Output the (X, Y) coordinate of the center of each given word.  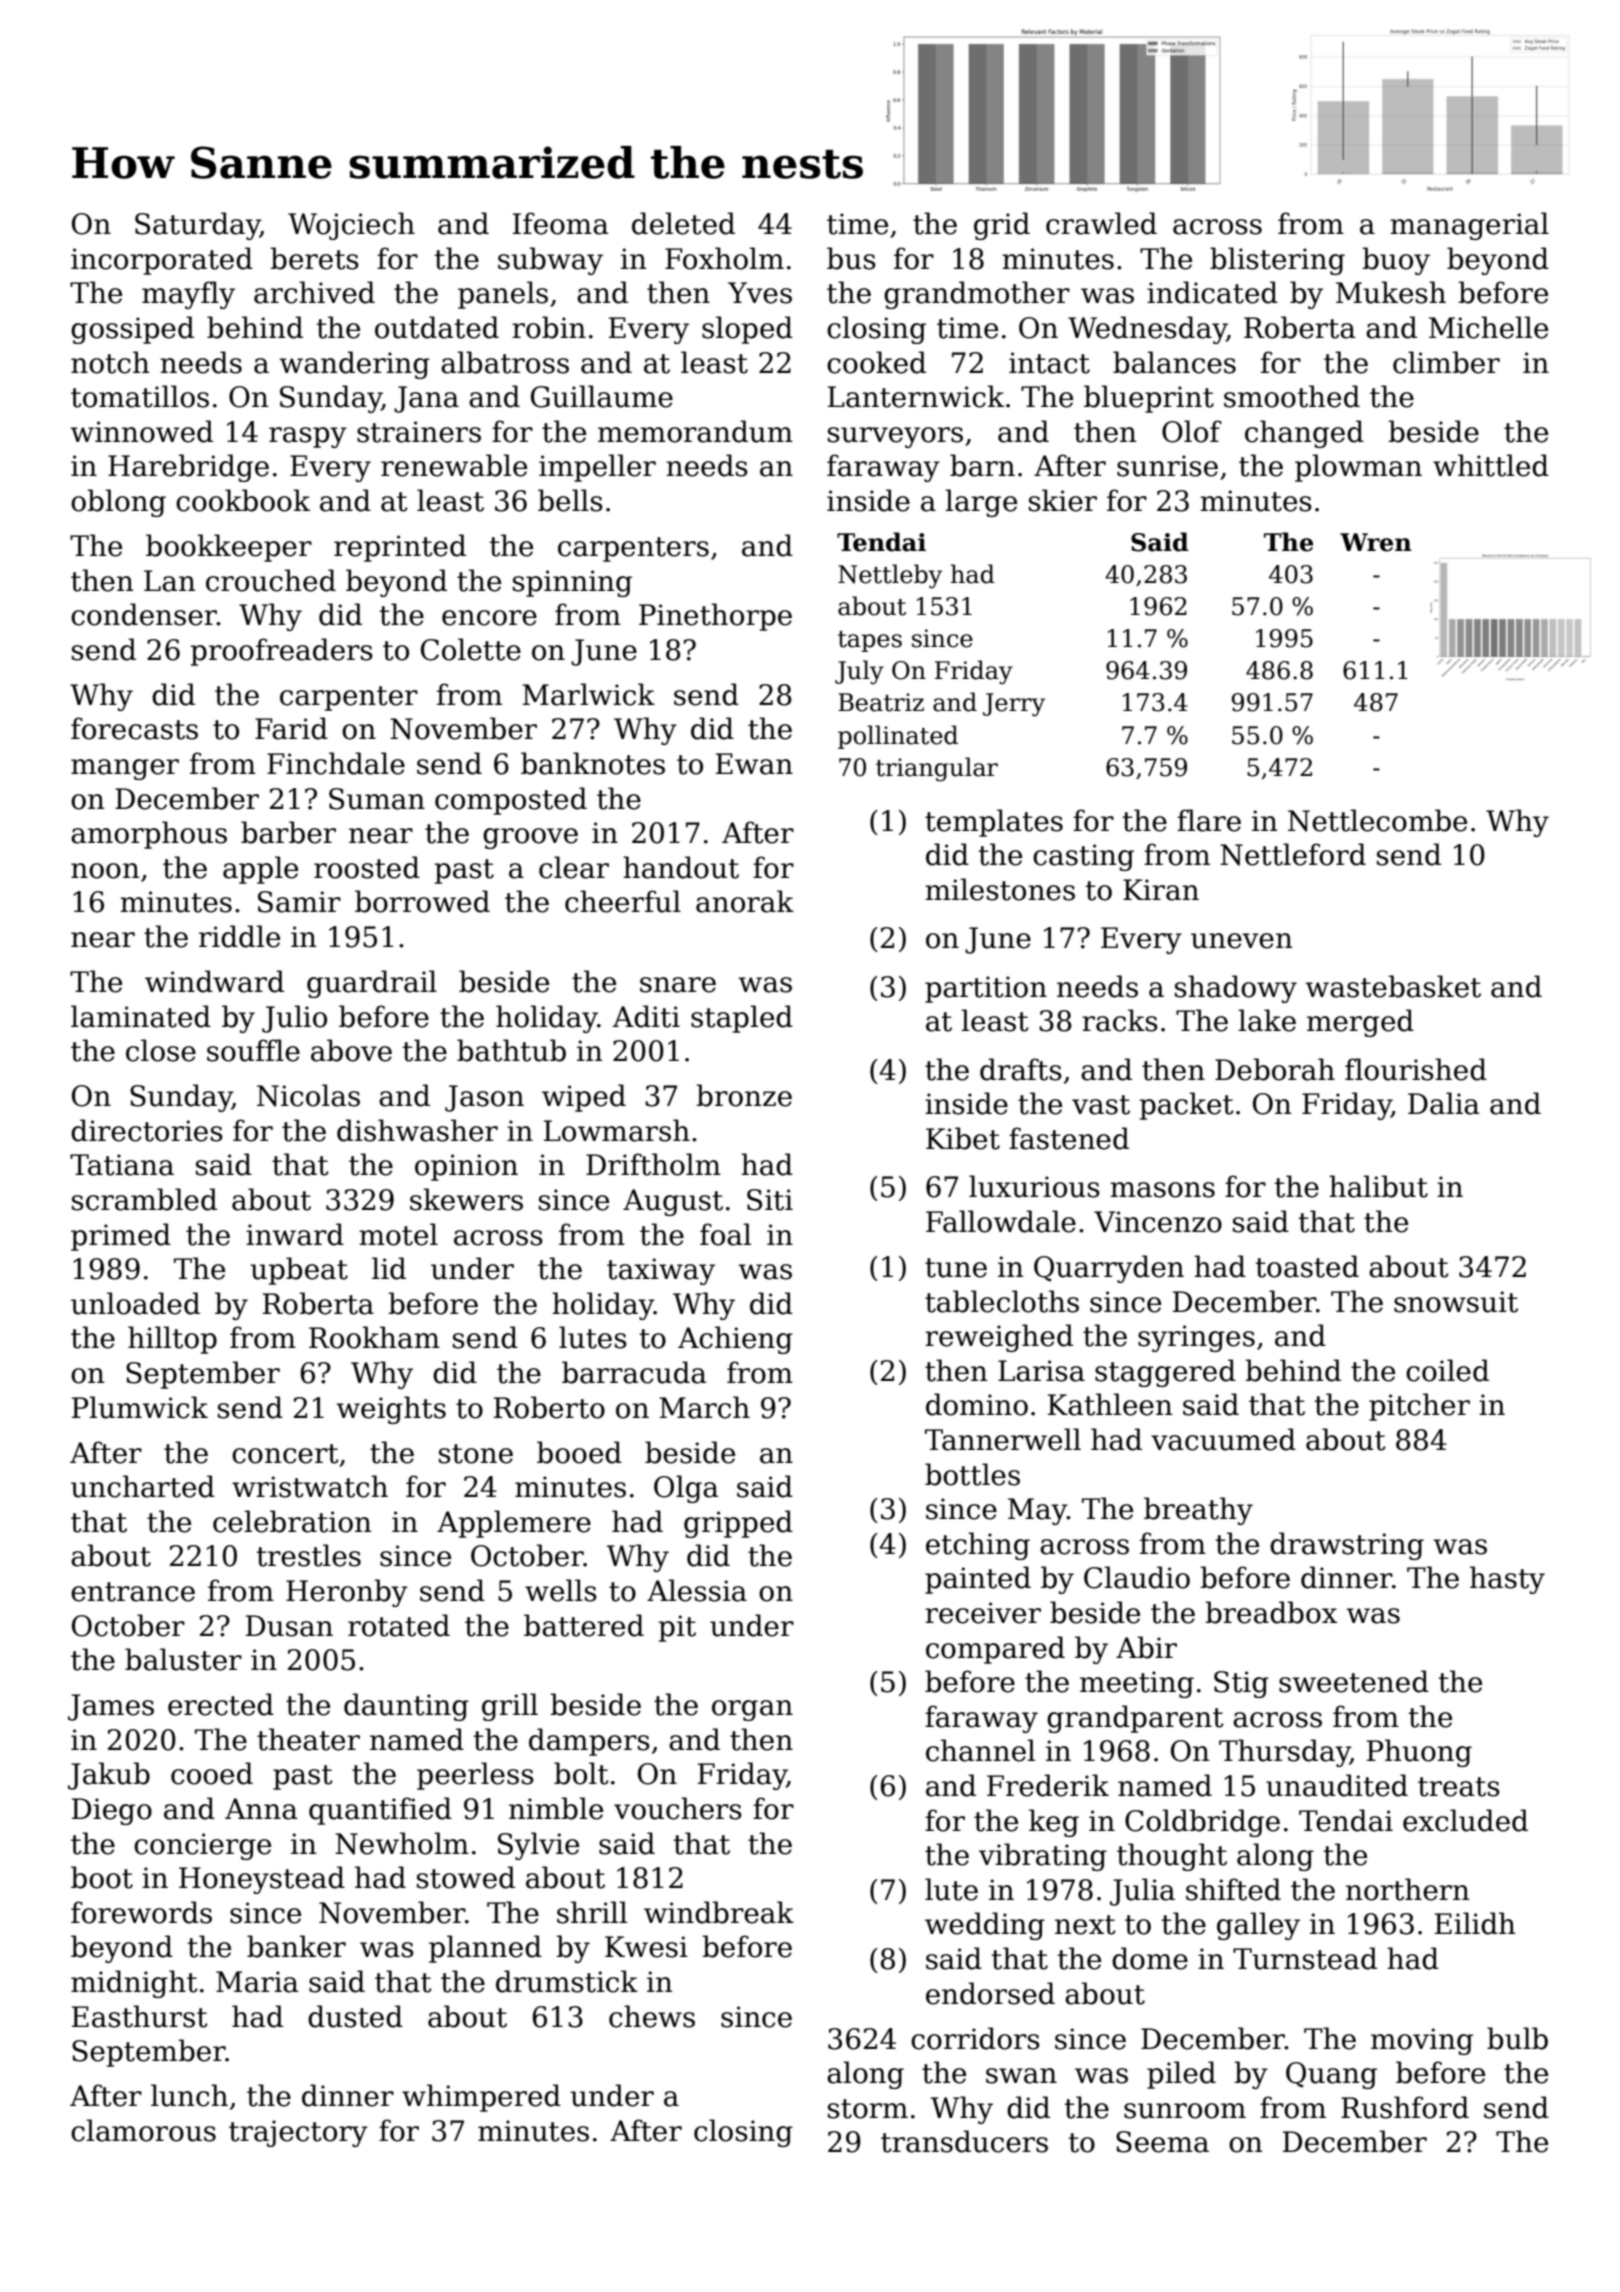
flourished (1416, 1069)
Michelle (1488, 327)
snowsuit (1456, 1302)
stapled (742, 1019)
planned (485, 1949)
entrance (133, 1592)
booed (579, 1452)
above (351, 1050)
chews (652, 2016)
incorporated (162, 261)
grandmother (977, 295)
